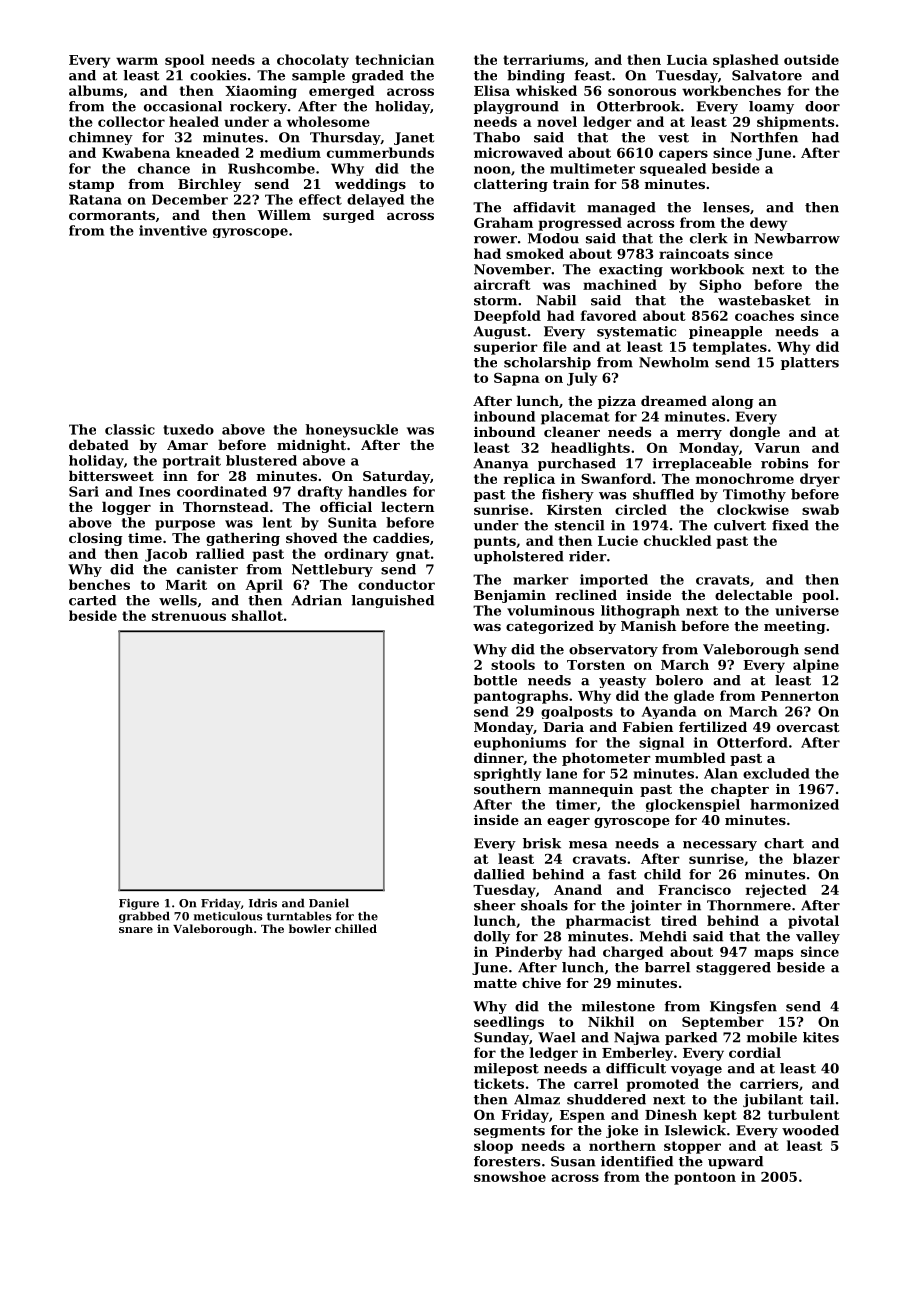 This page has height=1316, width=908. Describe the element at coordinates (730, 348) in the page. I see `templates` at that location.
